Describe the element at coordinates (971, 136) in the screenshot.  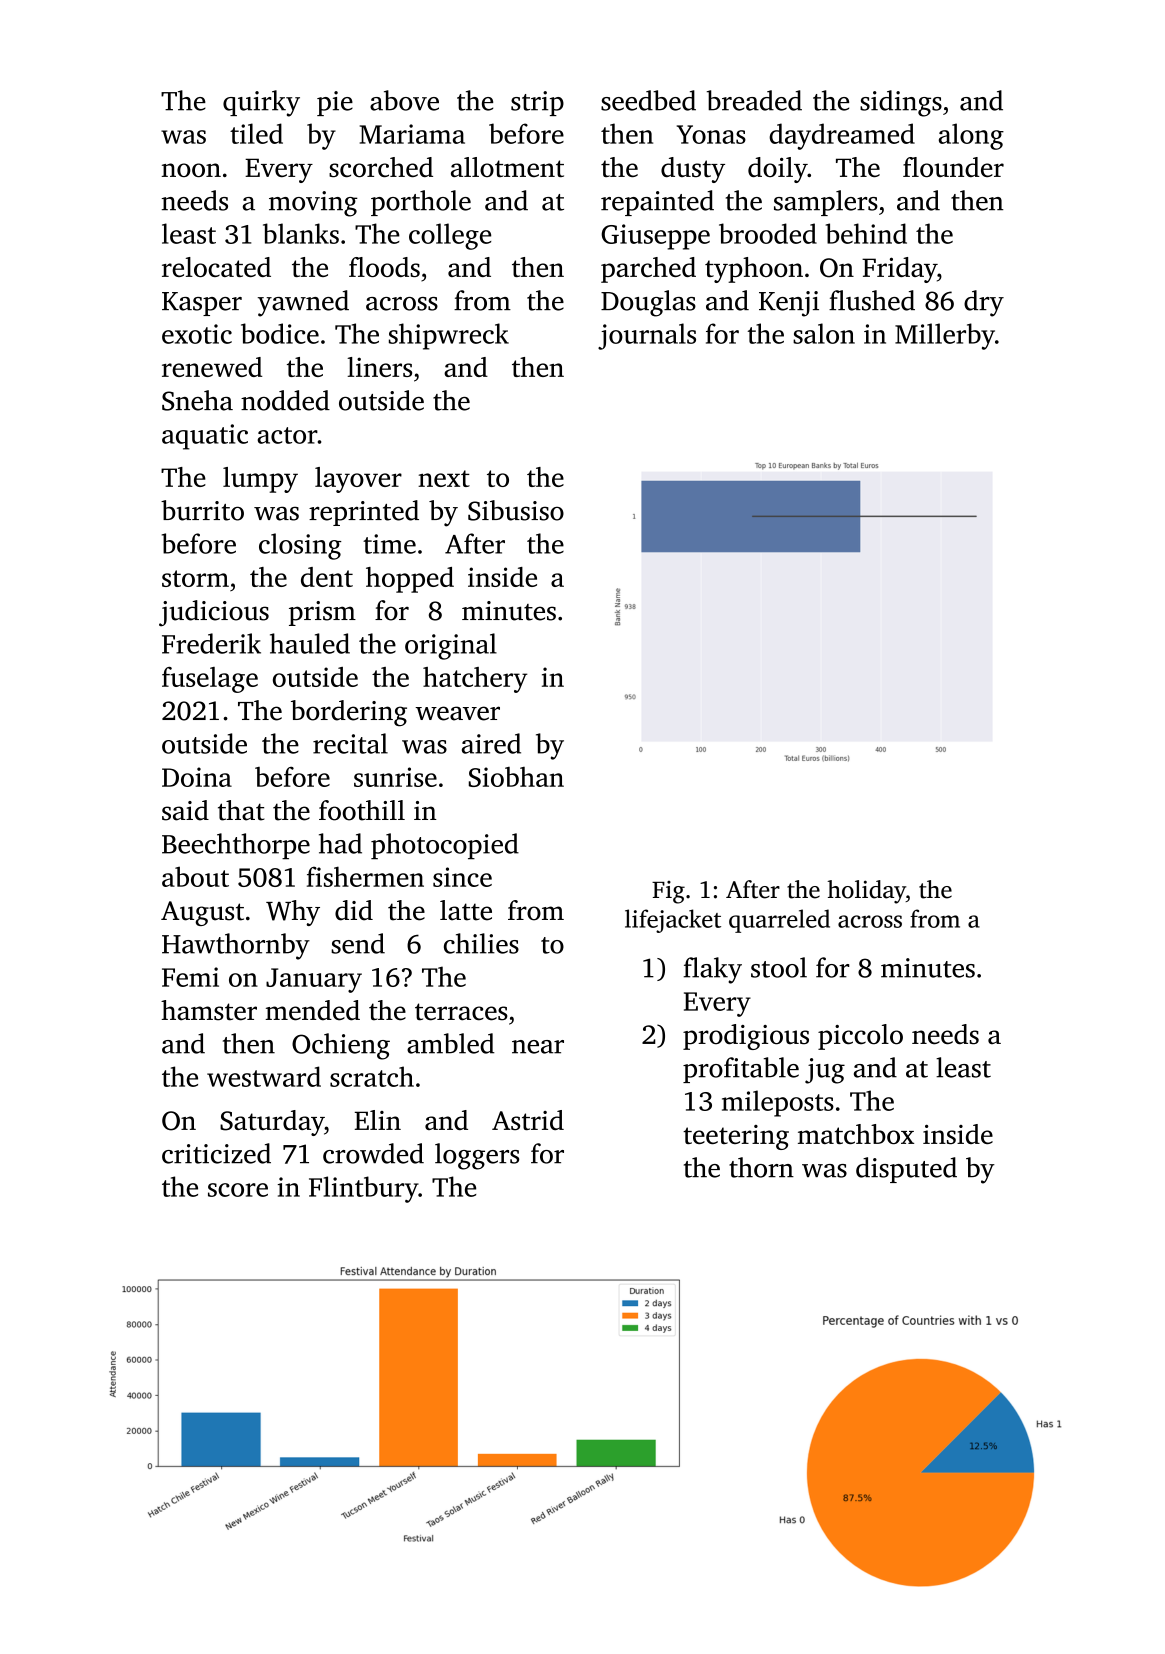
I see `along` at that location.
